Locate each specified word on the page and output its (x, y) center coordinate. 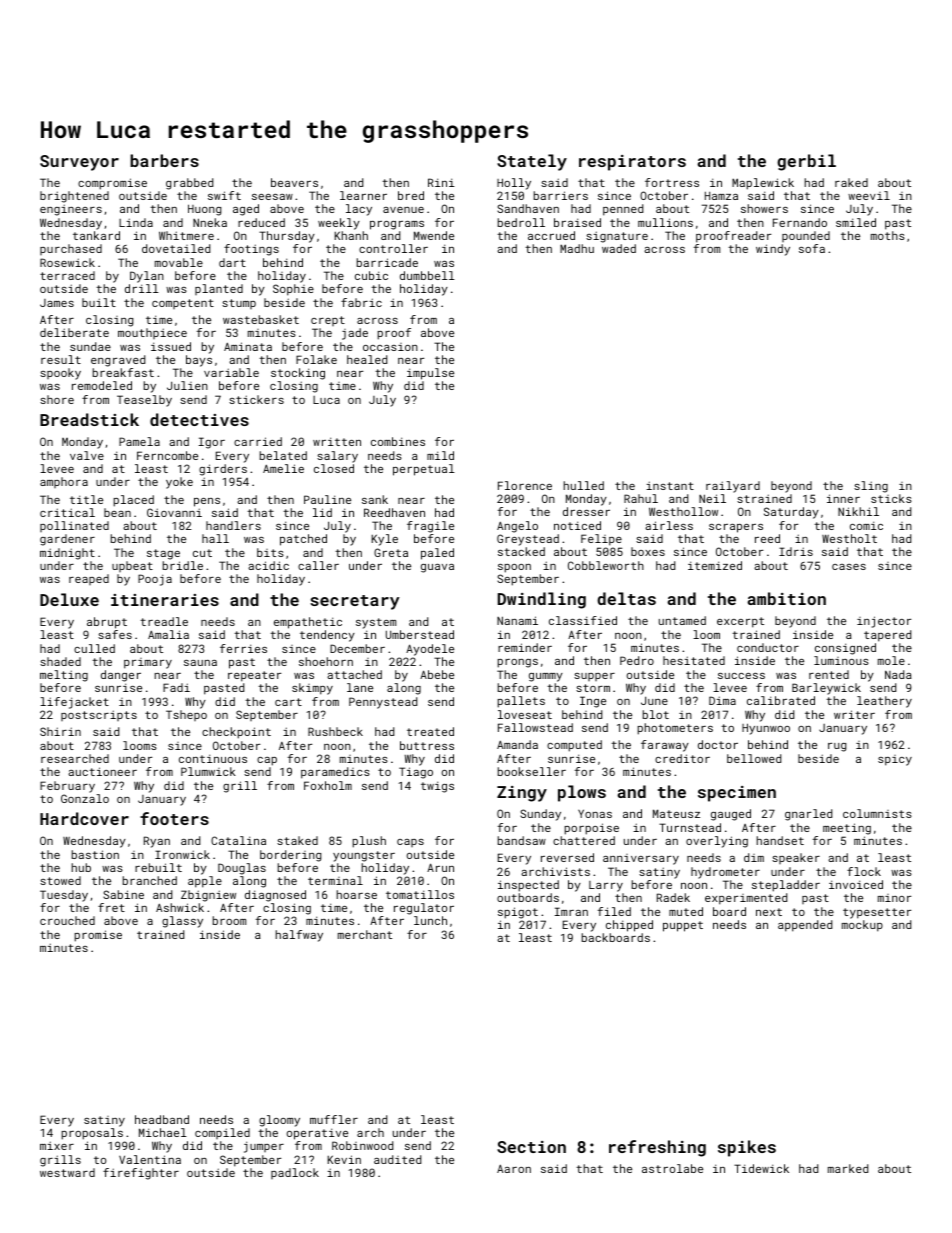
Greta (391, 552)
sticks (891, 498)
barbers (164, 160)
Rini (441, 182)
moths (888, 235)
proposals (92, 1134)
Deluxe (69, 599)
